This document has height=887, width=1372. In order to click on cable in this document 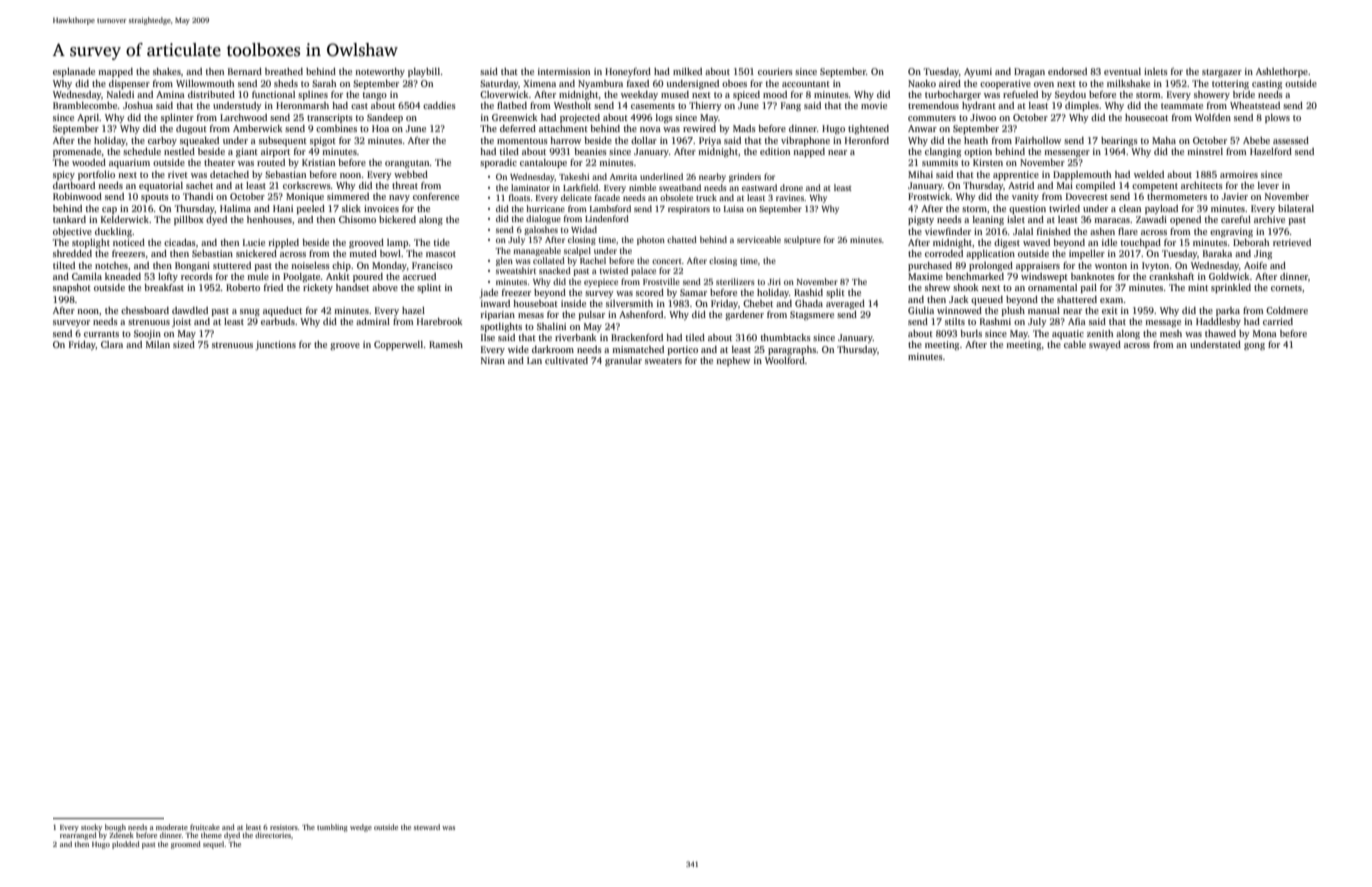, I will do `click(1075, 344)`.
